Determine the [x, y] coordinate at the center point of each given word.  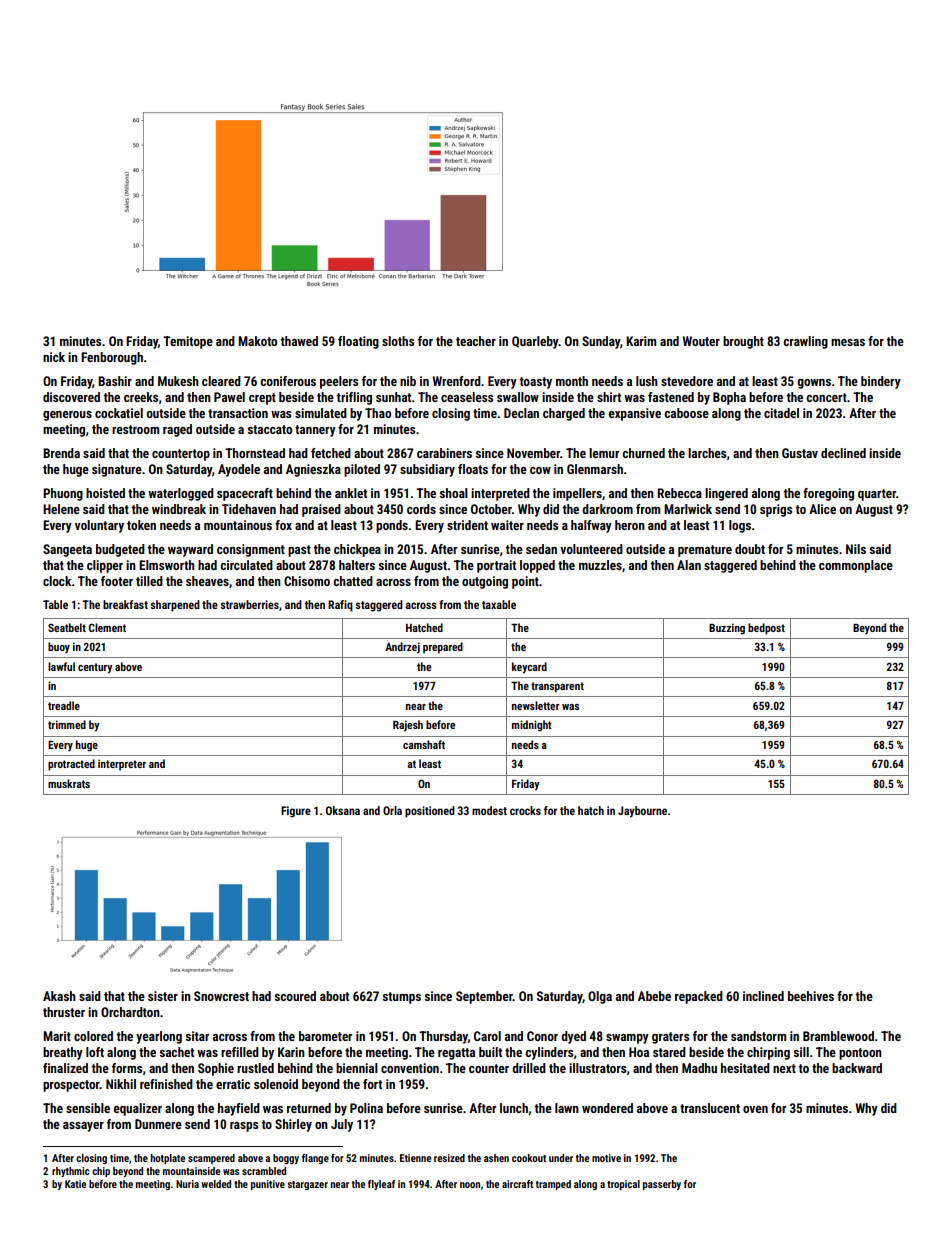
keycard [529, 668]
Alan [689, 565]
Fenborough [112, 358]
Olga [600, 997]
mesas [848, 342]
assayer [83, 1127]
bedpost [766, 629]
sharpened [175, 606]
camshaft [424, 744]
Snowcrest [221, 996]
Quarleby [535, 342]
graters [670, 1038]
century [95, 668]
